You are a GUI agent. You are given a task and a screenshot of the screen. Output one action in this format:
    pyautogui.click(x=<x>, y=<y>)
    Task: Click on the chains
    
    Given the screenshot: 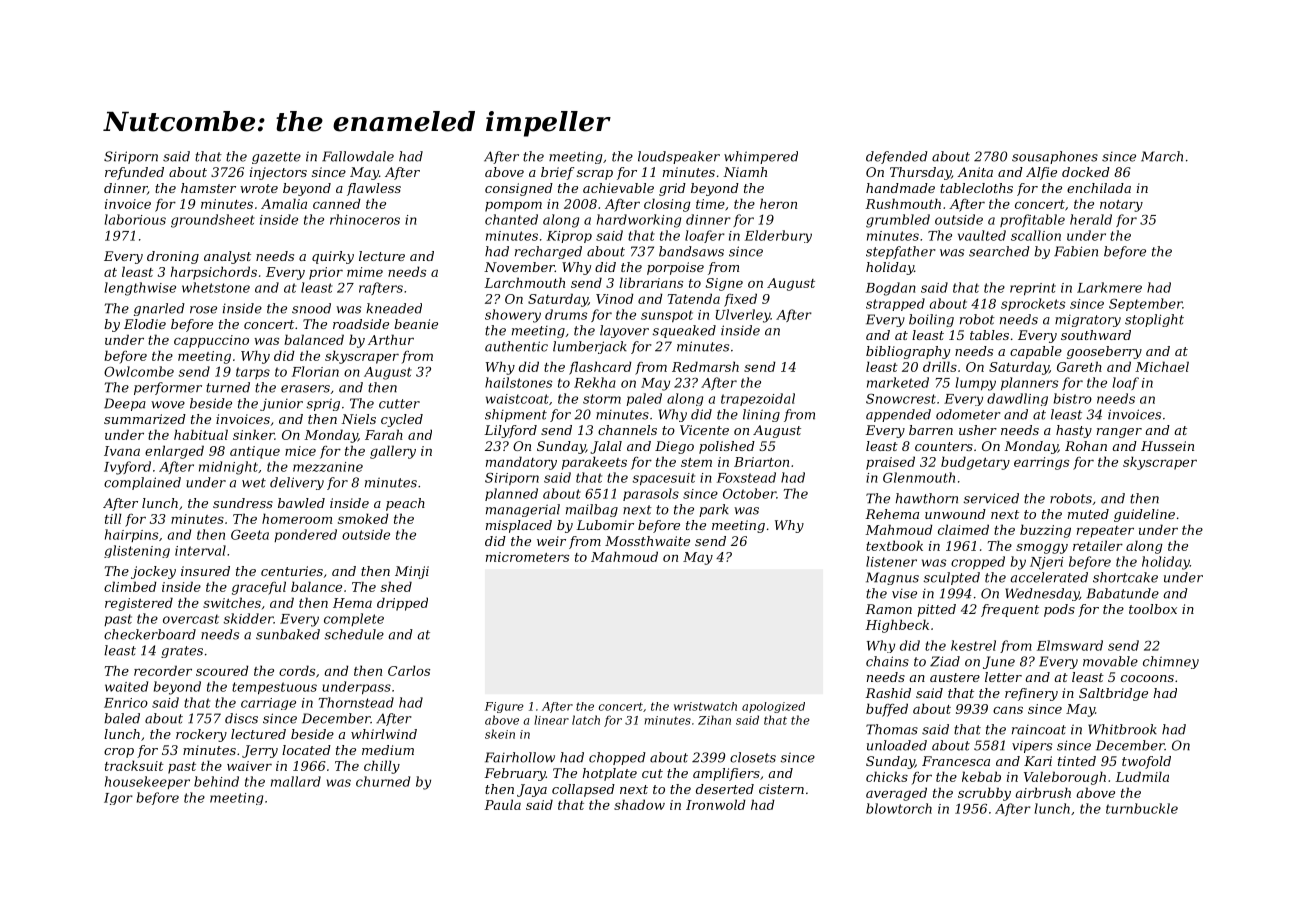 What is the action you would take?
    pyautogui.click(x=887, y=661)
